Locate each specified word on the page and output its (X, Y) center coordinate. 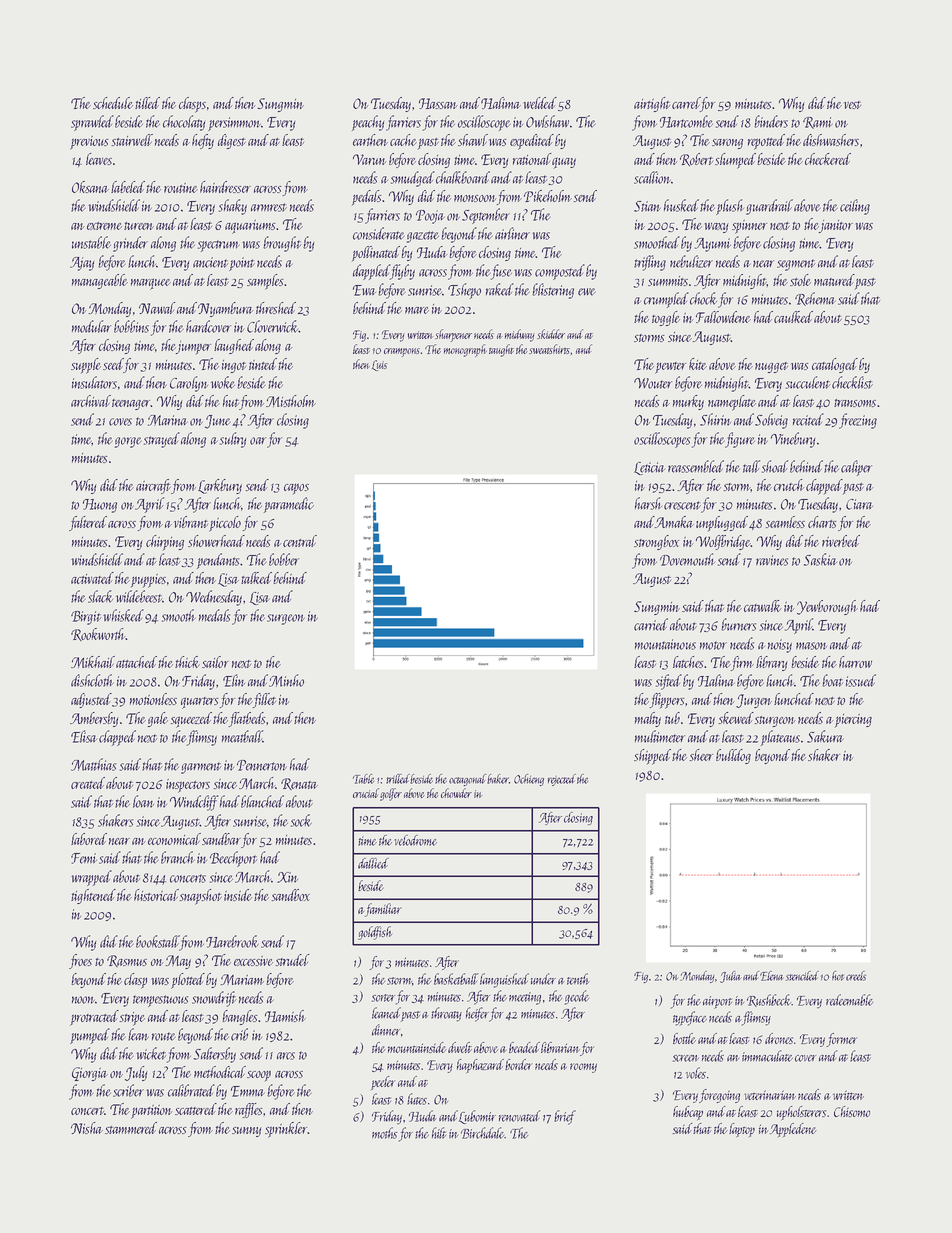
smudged (413, 179)
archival (91, 401)
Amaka (674, 522)
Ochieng (529, 780)
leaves (99, 159)
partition (152, 1112)
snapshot (200, 897)
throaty (446, 1014)
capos (296, 489)
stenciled (802, 976)
